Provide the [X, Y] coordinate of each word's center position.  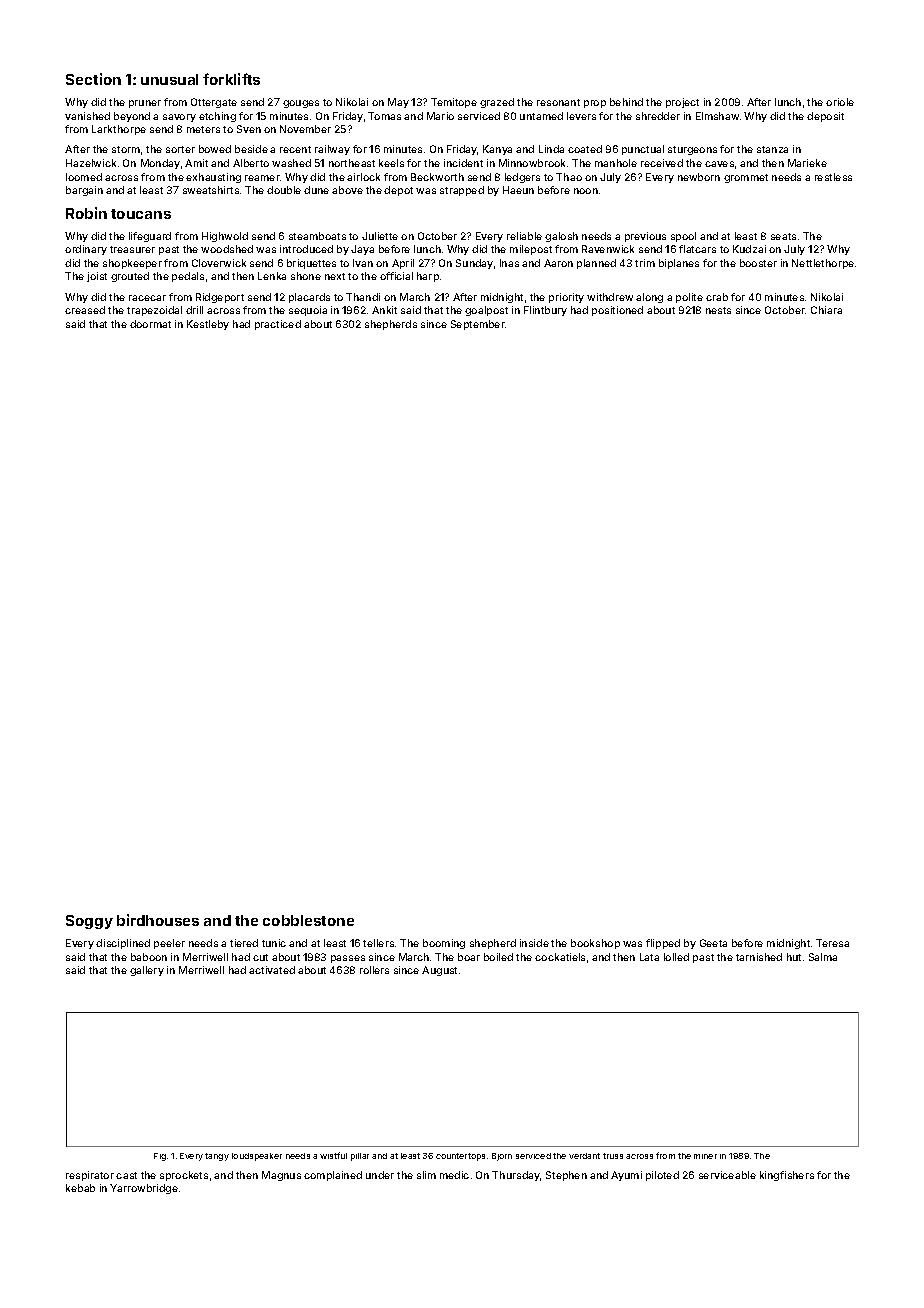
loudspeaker [257, 1157]
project [682, 103]
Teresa [832, 943]
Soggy [89, 922]
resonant [558, 102]
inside [534, 943]
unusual [169, 79]
